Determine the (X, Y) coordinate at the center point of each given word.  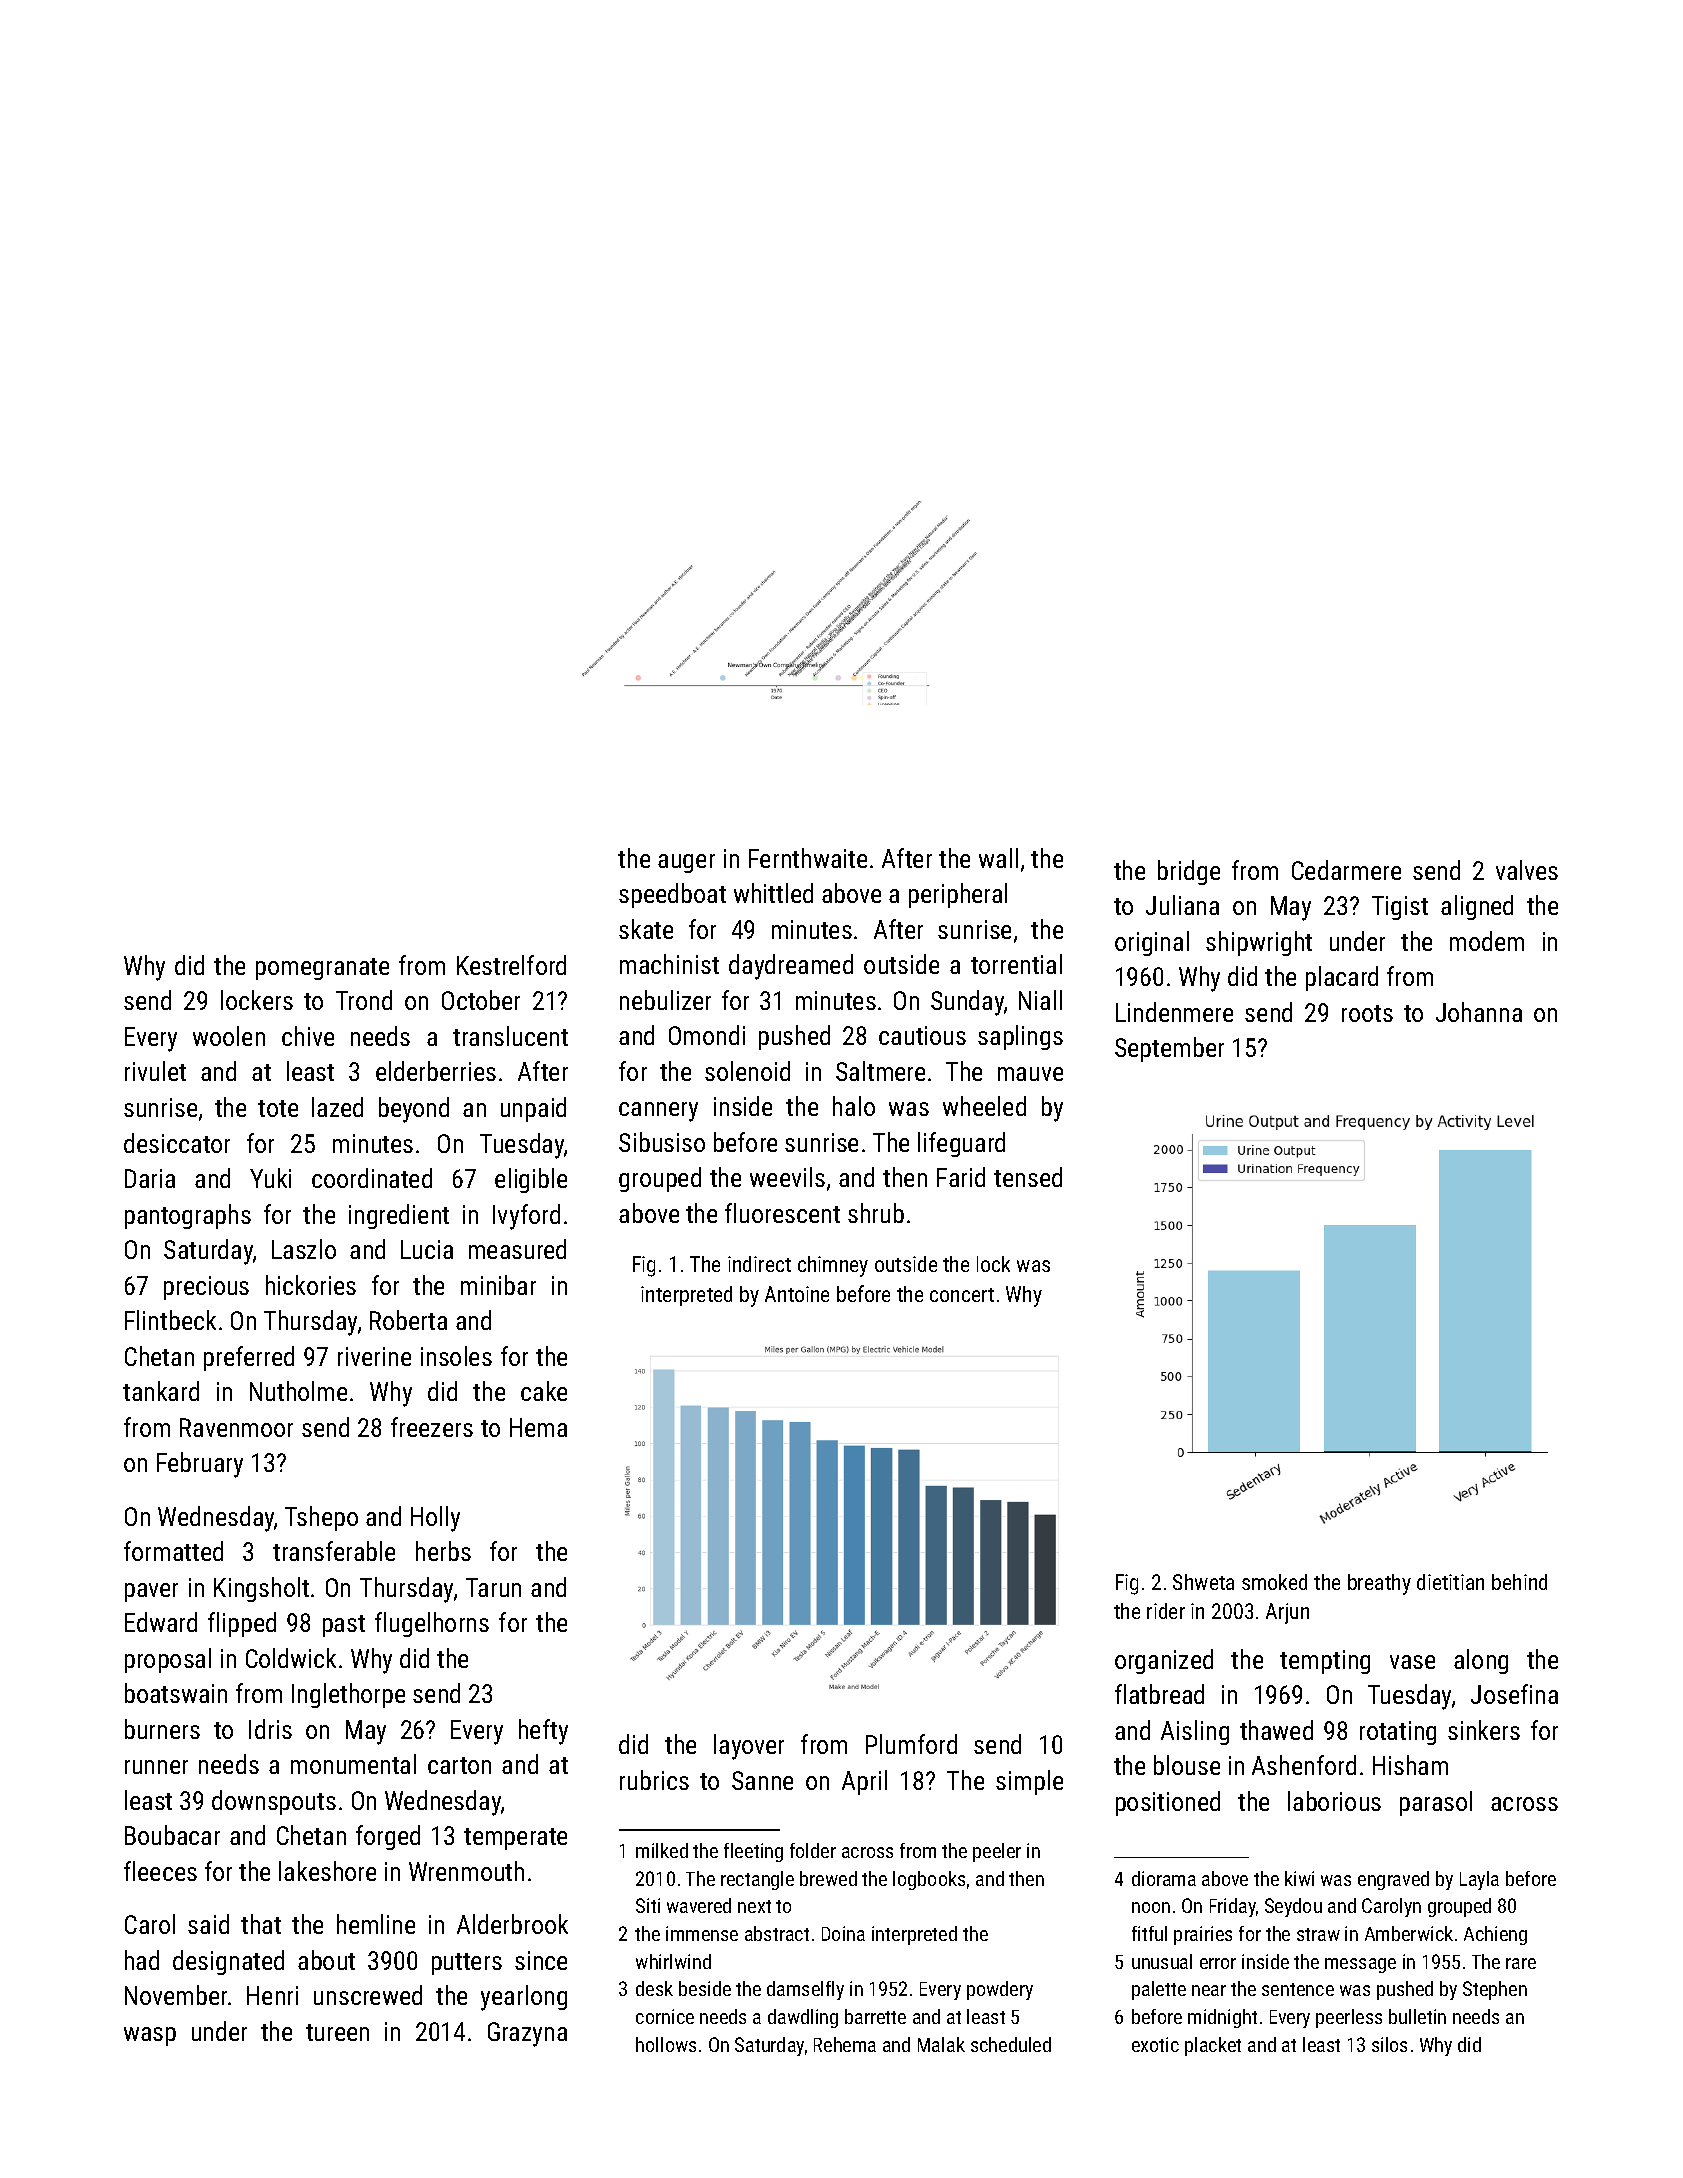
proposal (168, 1660)
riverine (374, 1356)
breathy (1379, 1584)
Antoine (797, 1294)
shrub (876, 1213)
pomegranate (322, 969)
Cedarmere (1346, 870)
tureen (337, 2032)
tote (278, 1108)
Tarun (493, 1587)
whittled (773, 893)
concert (962, 1295)
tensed (1028, 1177)
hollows (666, 2044)
